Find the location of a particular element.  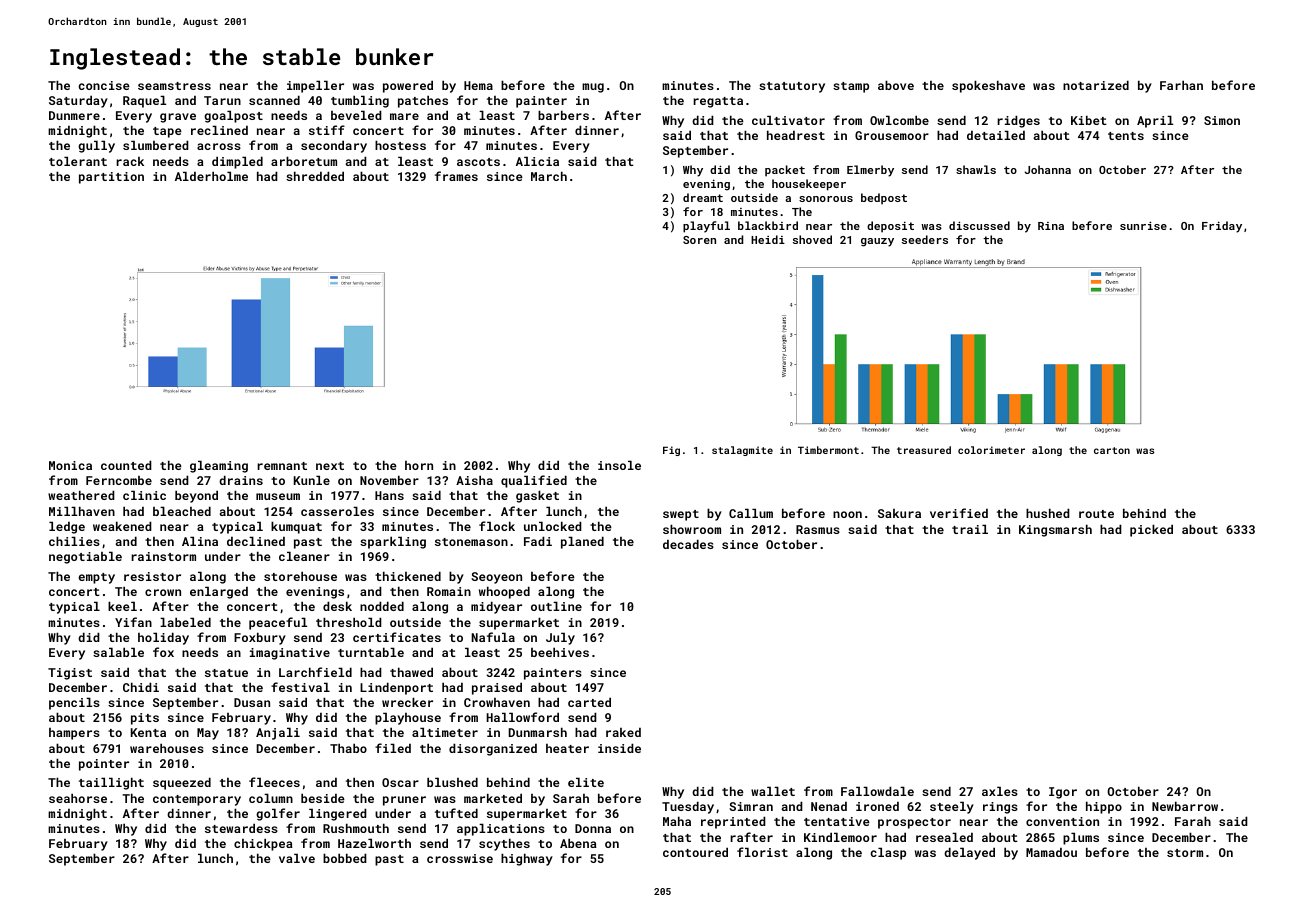

Farhan is located at coordinates (1181, 85).
